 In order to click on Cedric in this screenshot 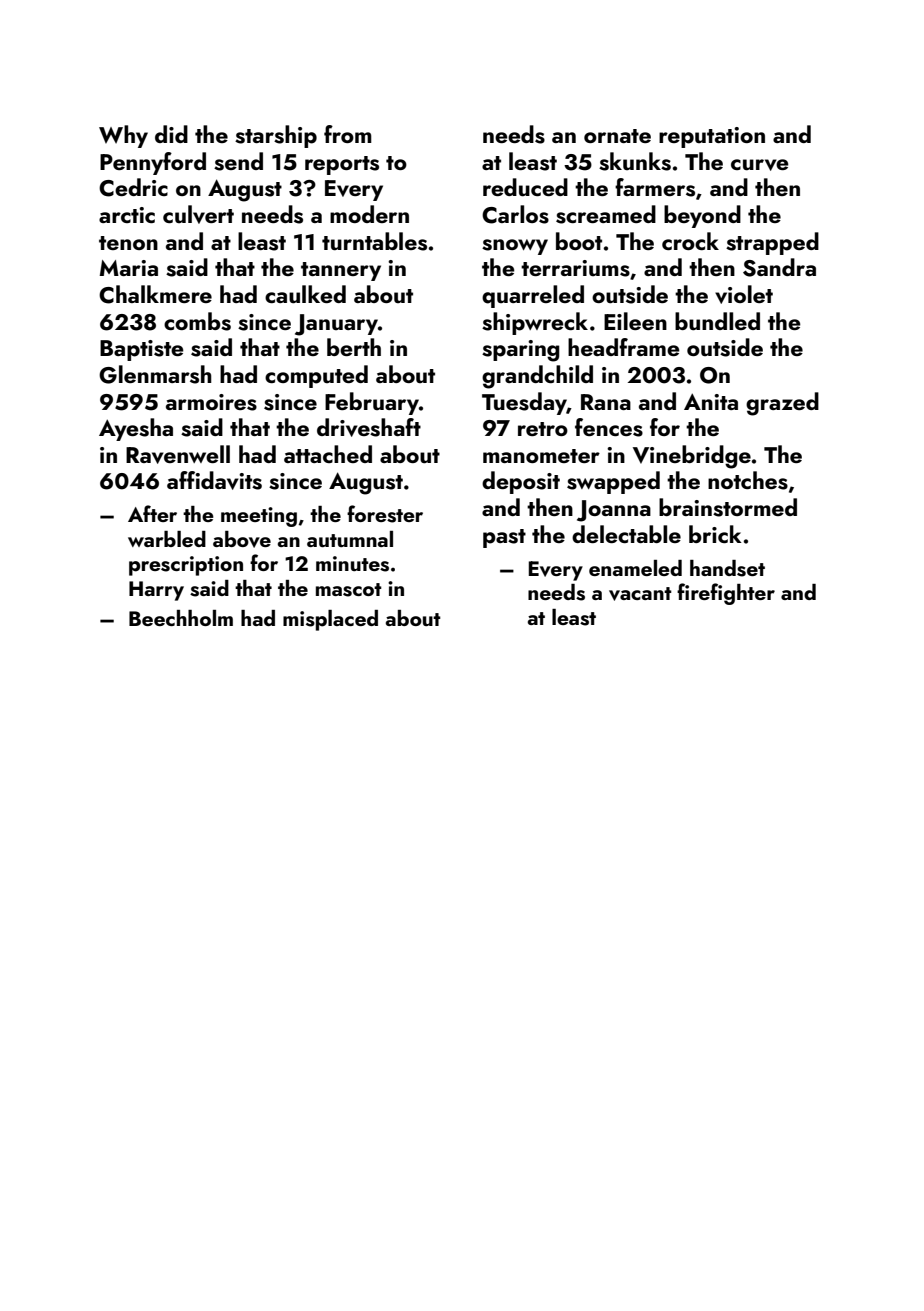, I will do `click(133, 187)`.
